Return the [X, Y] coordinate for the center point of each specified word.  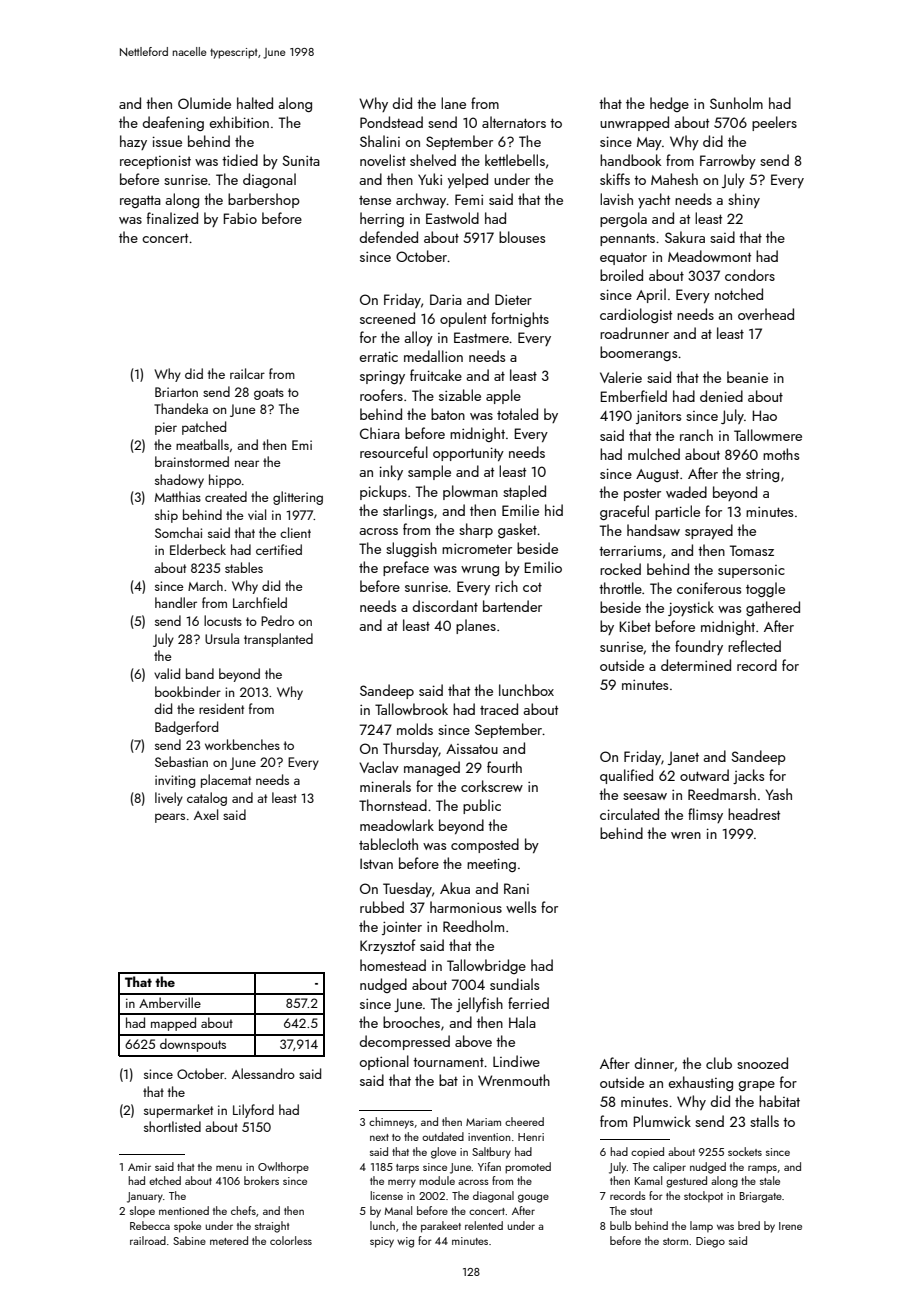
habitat [779, 1101]
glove [443, 1153]
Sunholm [736, 103]
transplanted [278, 640]
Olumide [204, 103]
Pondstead [391, 122]
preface [406, 568]
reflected [754, 646]
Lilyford [253, 1111]
